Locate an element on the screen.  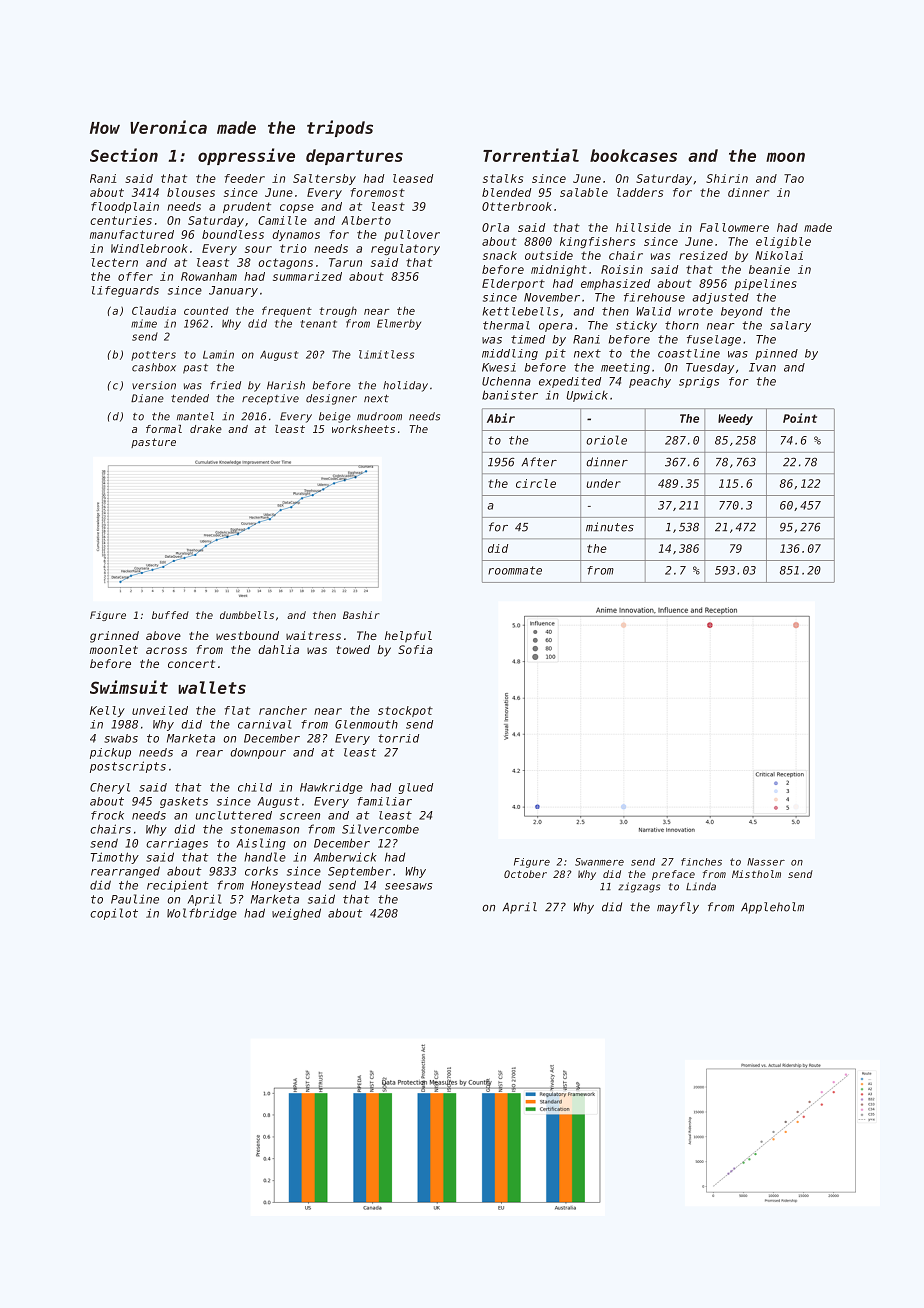
Ivan is located at coordinates (762, 367).
